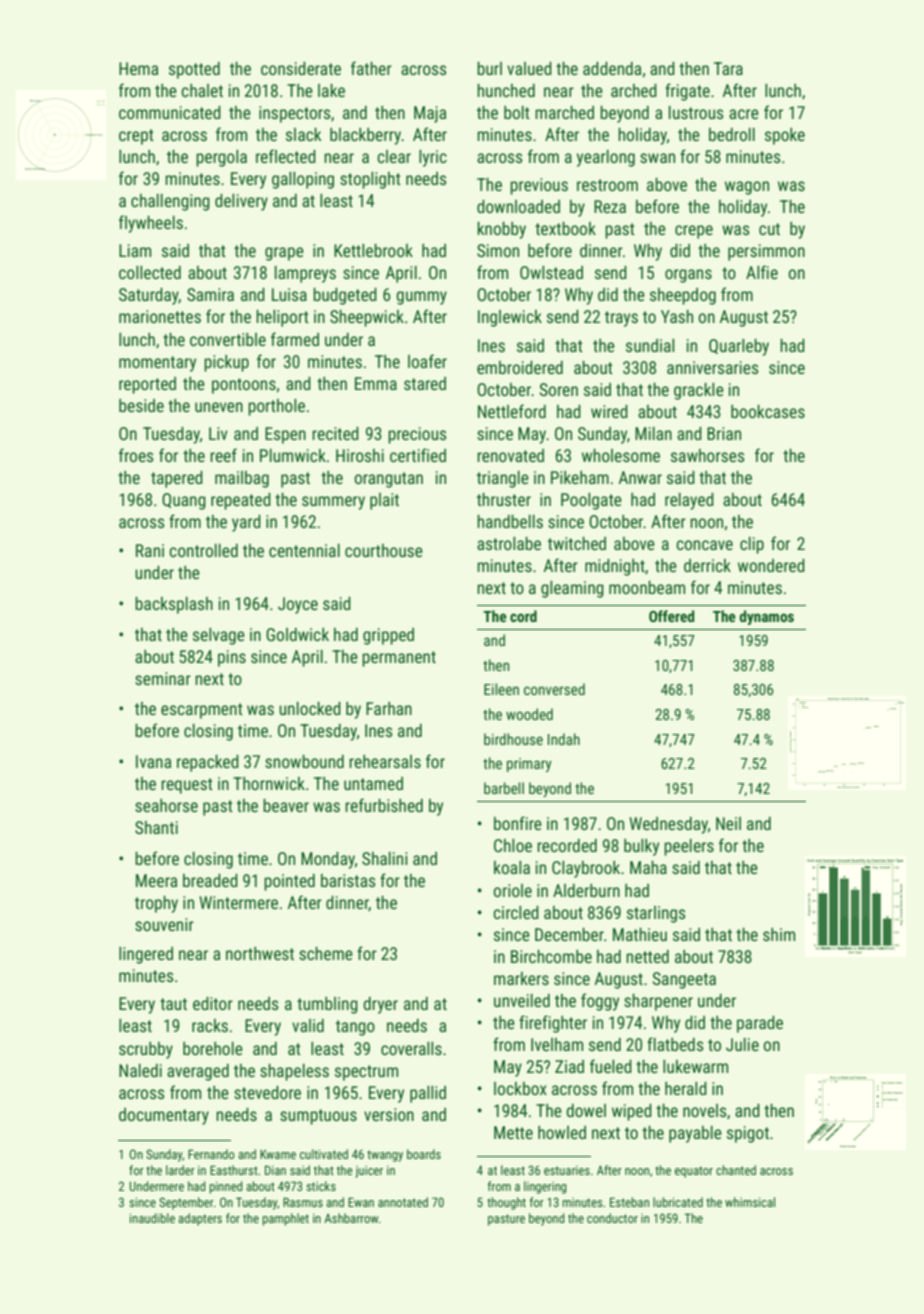  I want to click on shim, so click(779, 934).
